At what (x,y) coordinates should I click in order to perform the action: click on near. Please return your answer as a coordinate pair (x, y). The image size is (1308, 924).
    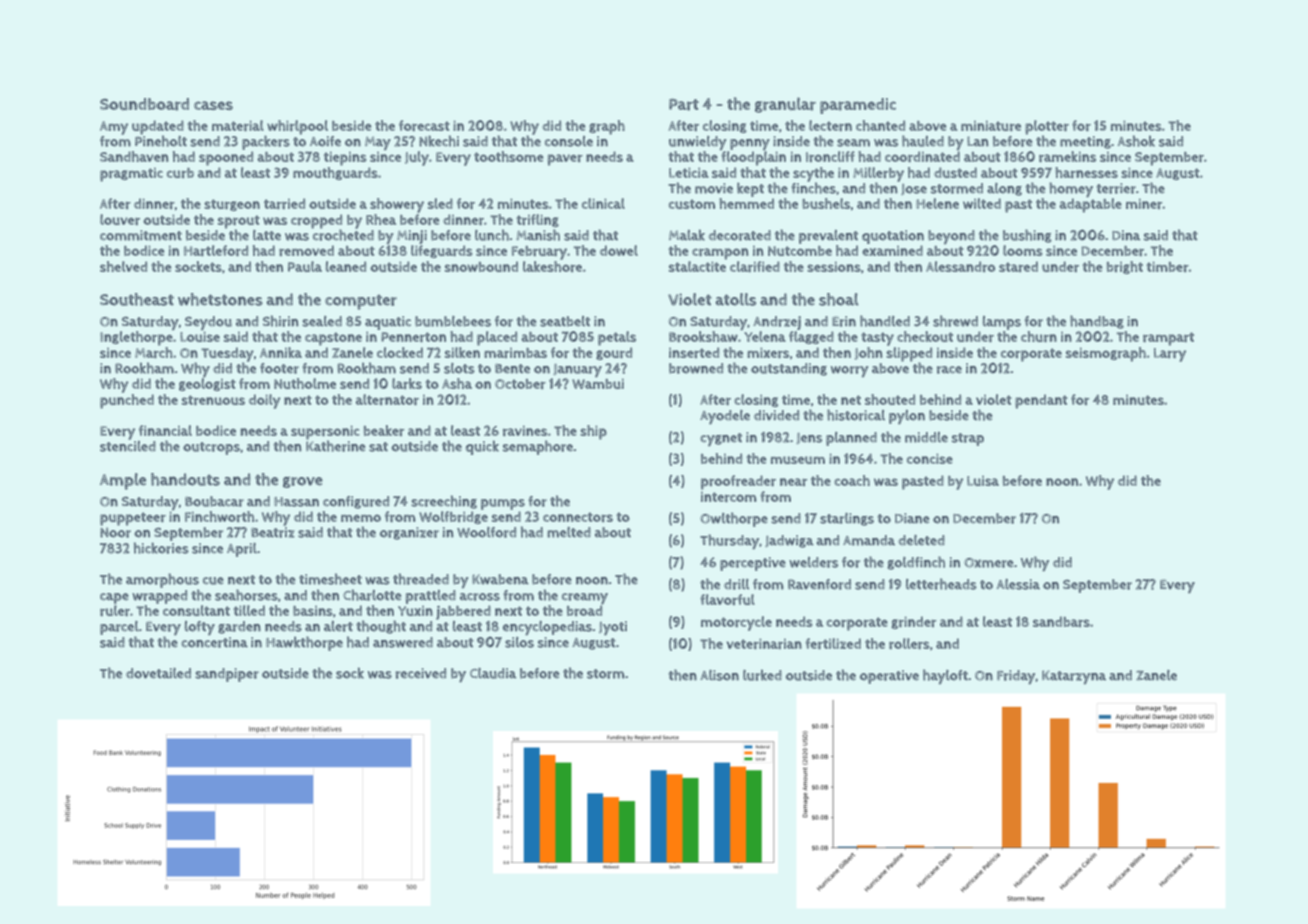
    Looking at the image, I should click on (793, 482).
